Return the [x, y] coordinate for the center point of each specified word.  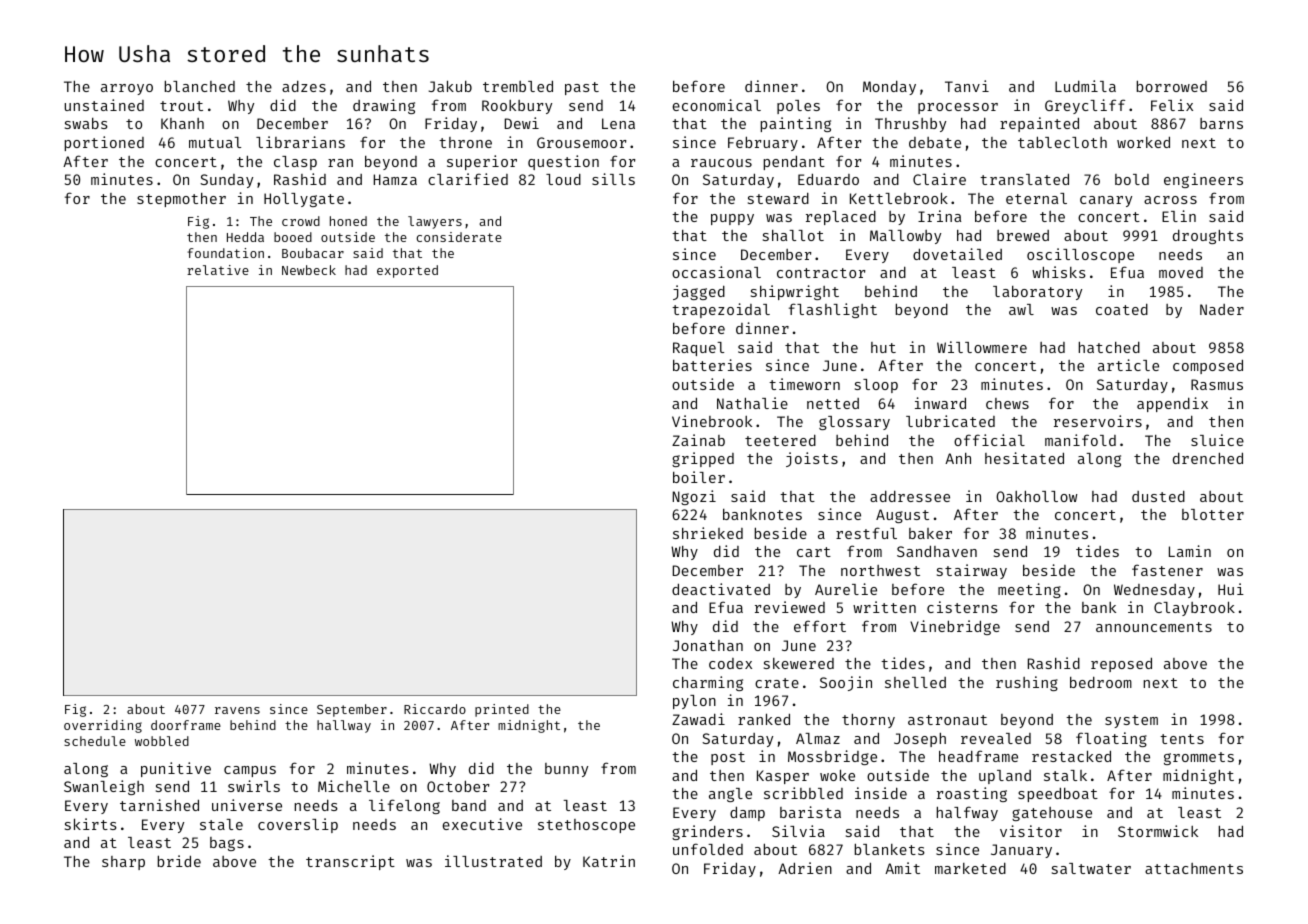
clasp [295, 163]
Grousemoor [581, 142]
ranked [764, 719]
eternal [1036, 198]
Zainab [698, 440]
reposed [1121, 665]
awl [1021, 309]
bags [227, 844]
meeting [1029, 590]
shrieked [708, 533]
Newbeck [309, 270]
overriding [103, 726]
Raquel [698, 349]
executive [482, 824]
